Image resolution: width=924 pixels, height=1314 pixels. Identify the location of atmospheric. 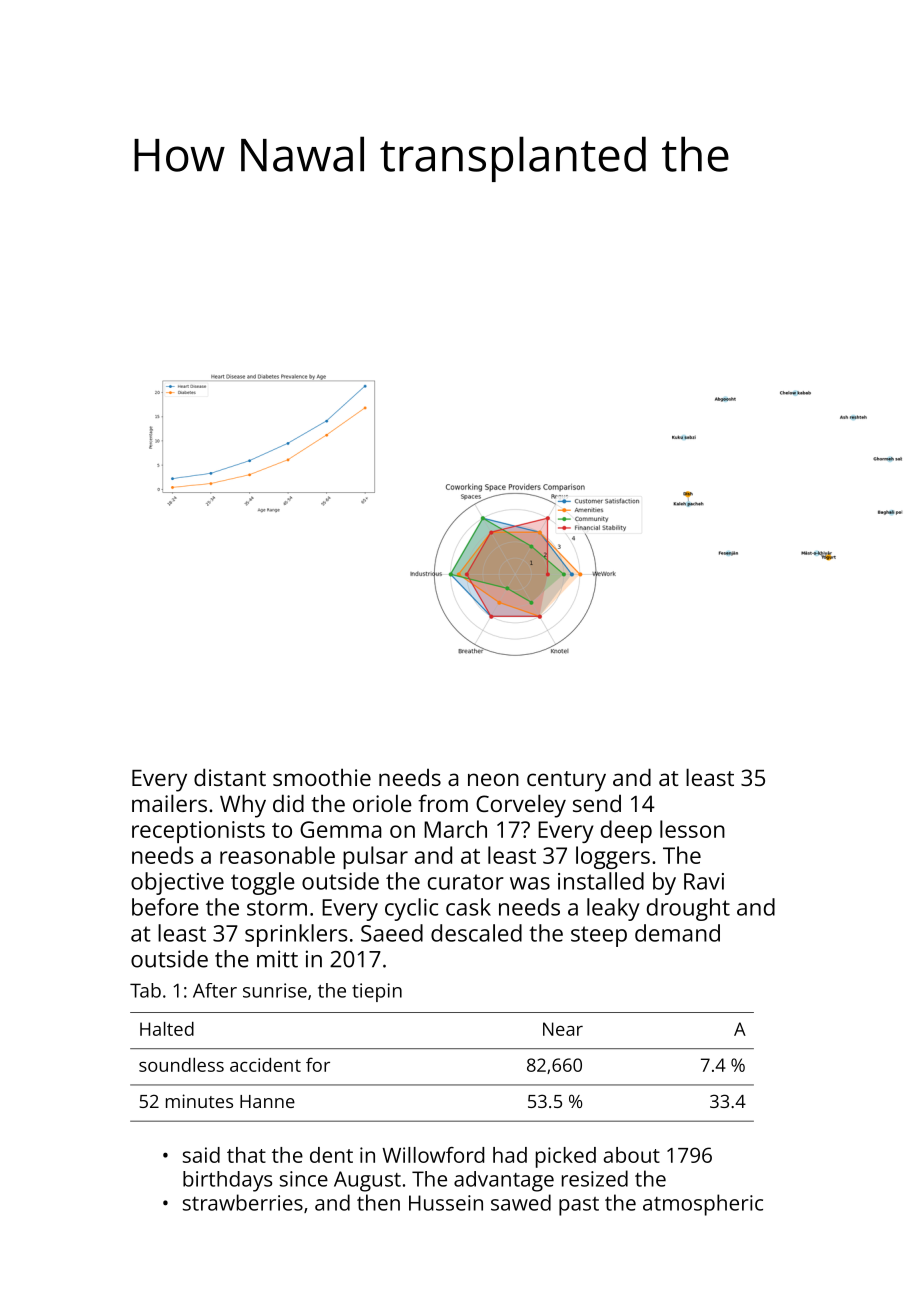
(703, 1205).
